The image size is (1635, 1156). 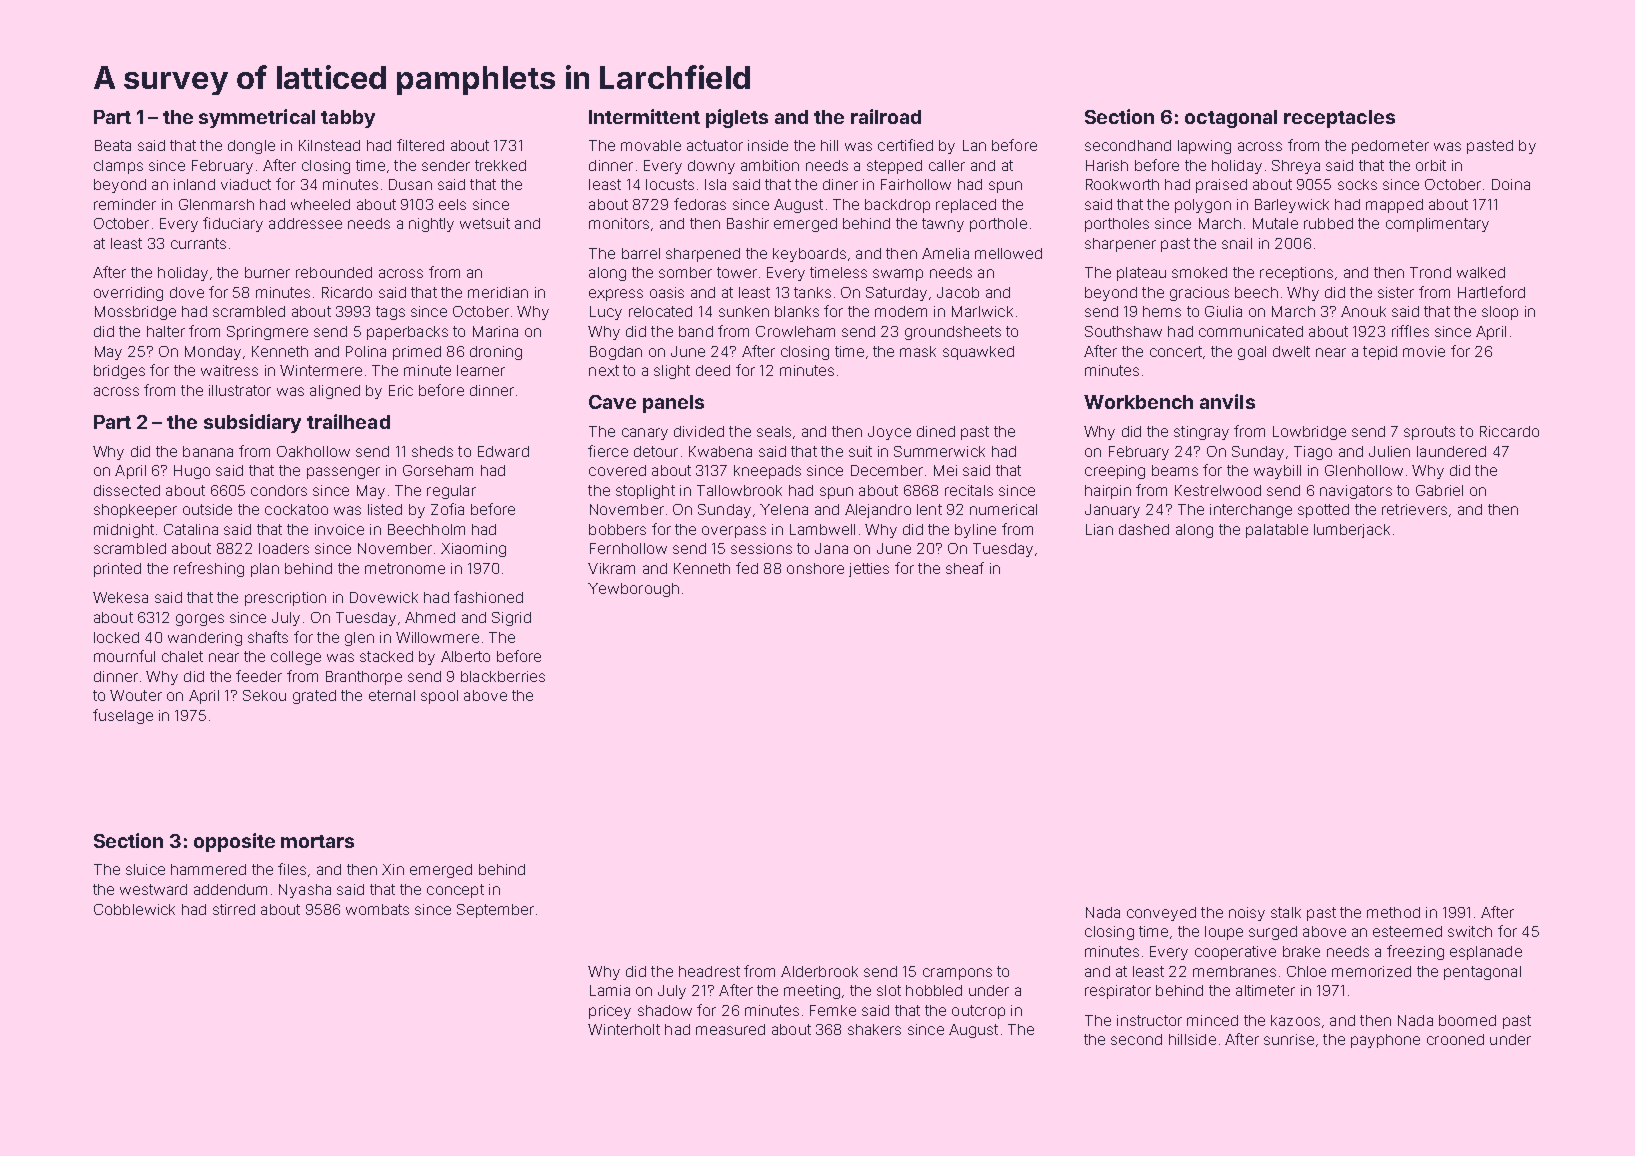 I want to click on Winterholt, so click(x=624, y=1029).
